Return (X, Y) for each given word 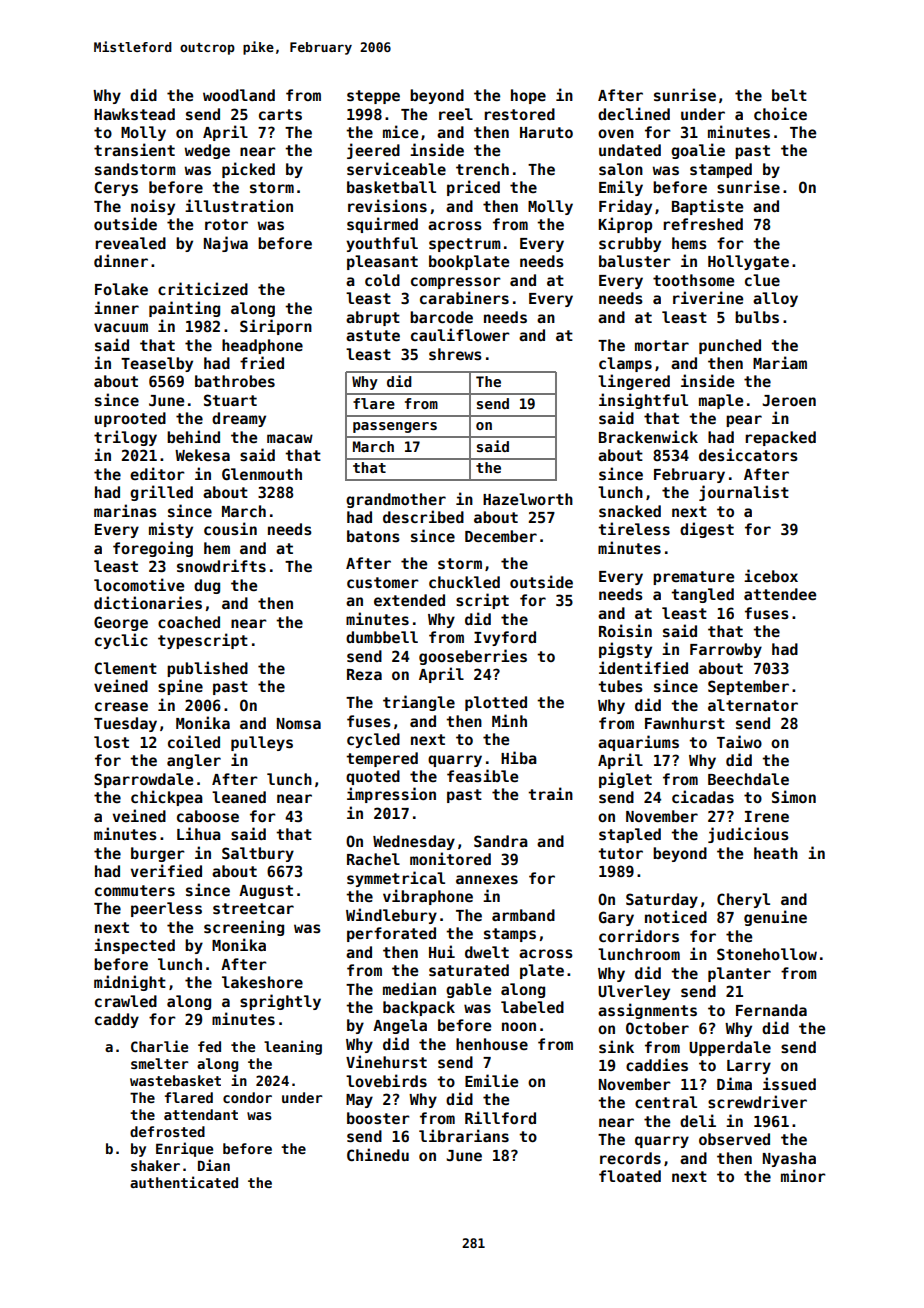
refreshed (703, 224)
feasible (482, 775)
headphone (262, 346)
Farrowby (726, 650)
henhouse (492, 1044)
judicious (748, 835)
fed (209, 1046)
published (207, 669)
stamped (721, 170)
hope (528, 96)
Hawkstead (134, 114)
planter (739, 974)
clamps (625, 364)
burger (158, 854)
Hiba (519, 757)
